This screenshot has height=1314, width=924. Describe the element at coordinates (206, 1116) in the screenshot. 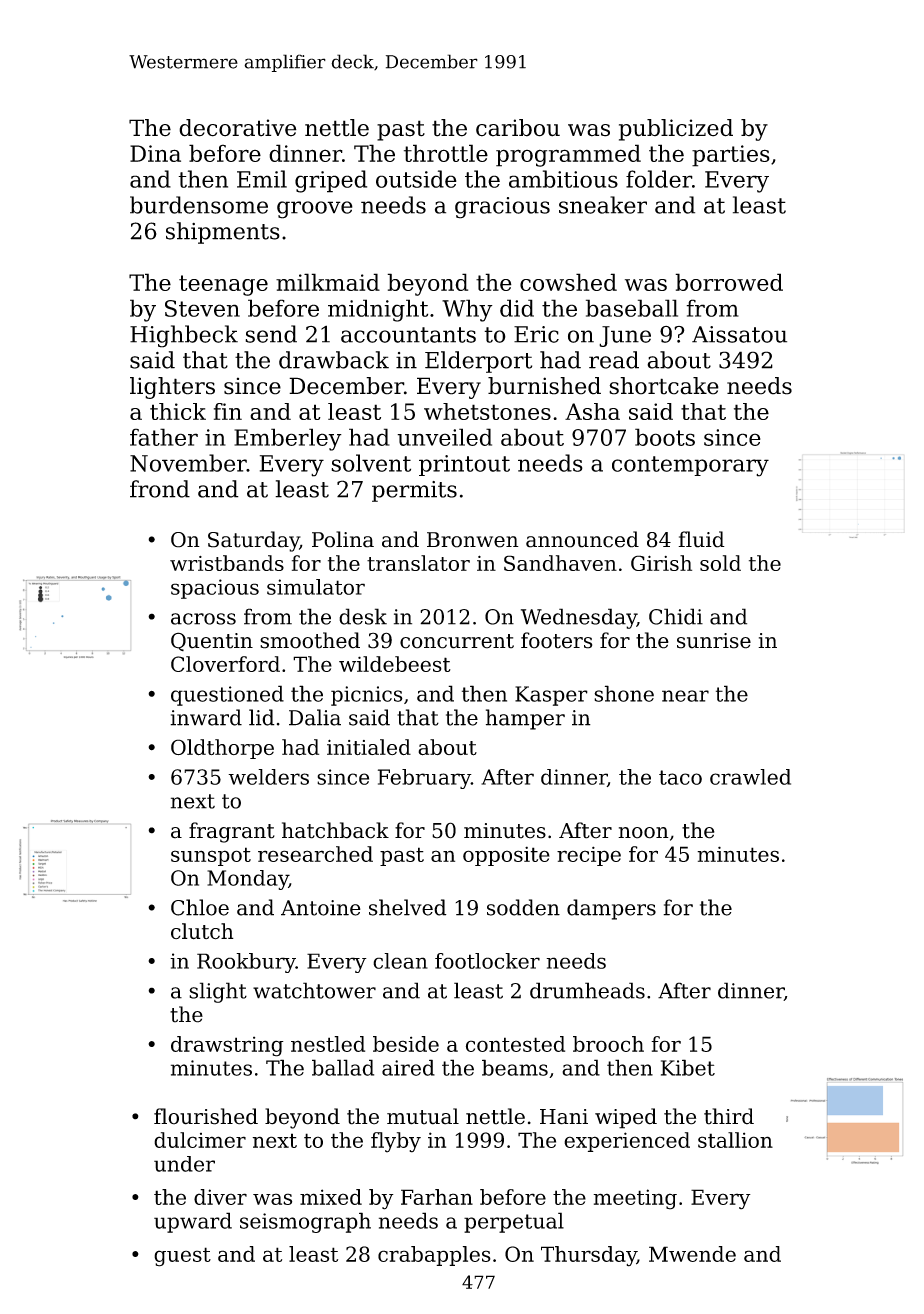

I see `flourished` at that location.
